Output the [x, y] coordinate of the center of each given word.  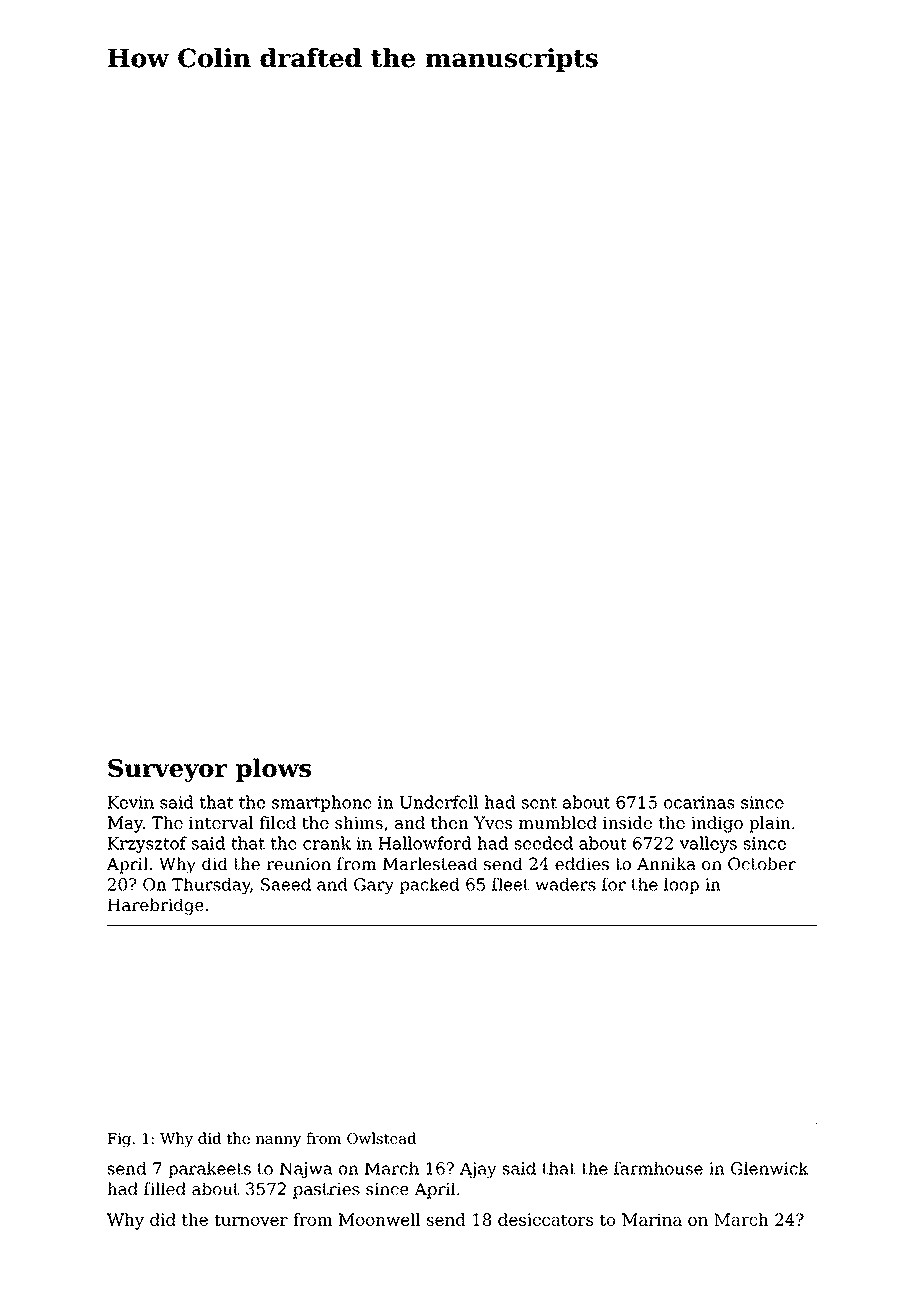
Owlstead [381, 1138]
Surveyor [167, 771]
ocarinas [699, 802]
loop [681, 886]
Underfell [439, 802]
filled [165, 1188]
